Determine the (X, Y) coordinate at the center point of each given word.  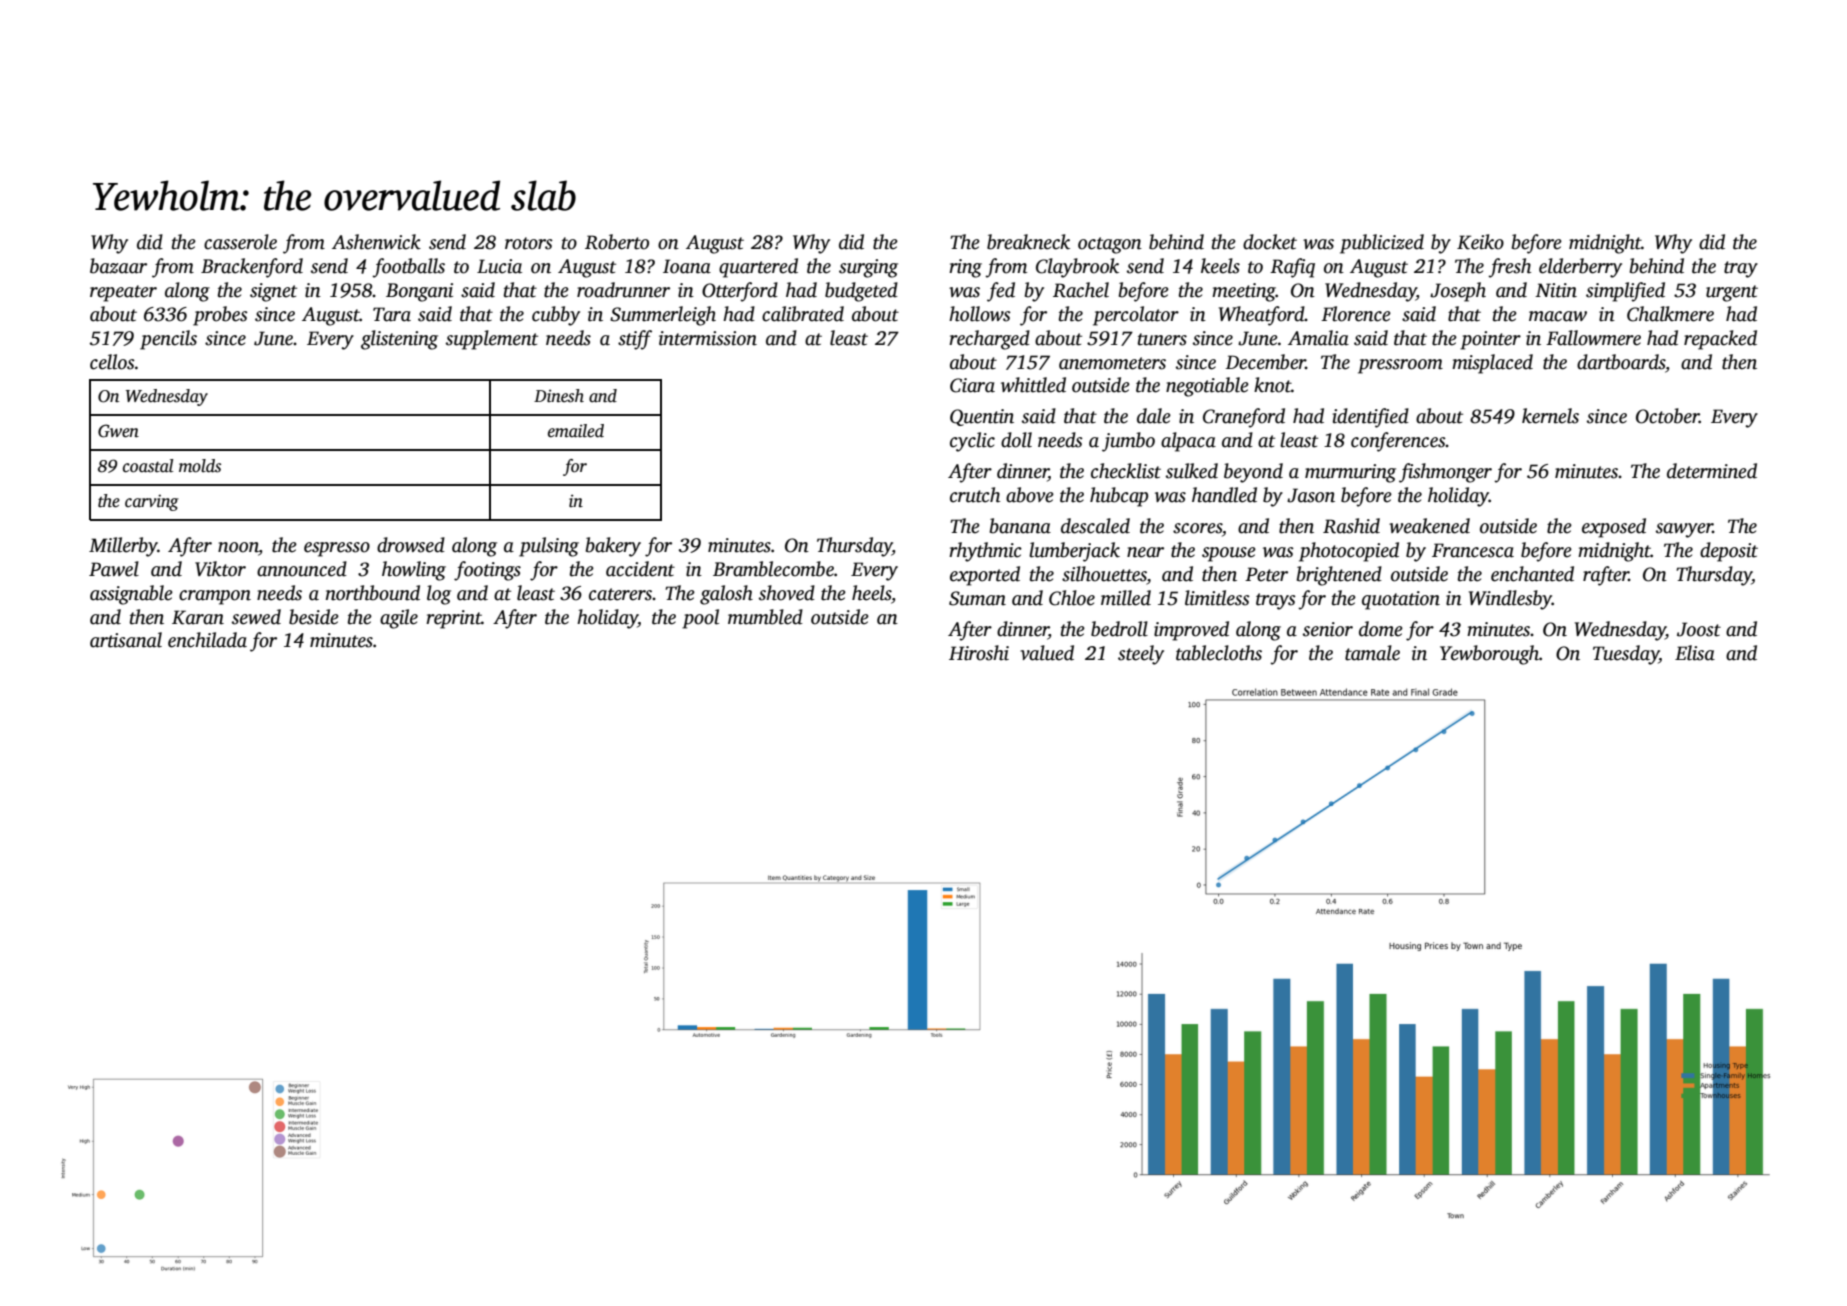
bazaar (118, 266)
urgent (1732, 293)
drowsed (411, 545)
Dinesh (559, 396)
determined (1712, 471)
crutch (975, 495)
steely (1141, 655)
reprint (454, 619)
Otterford (740, 292)
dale (1154, 416)
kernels (1550, 416)
